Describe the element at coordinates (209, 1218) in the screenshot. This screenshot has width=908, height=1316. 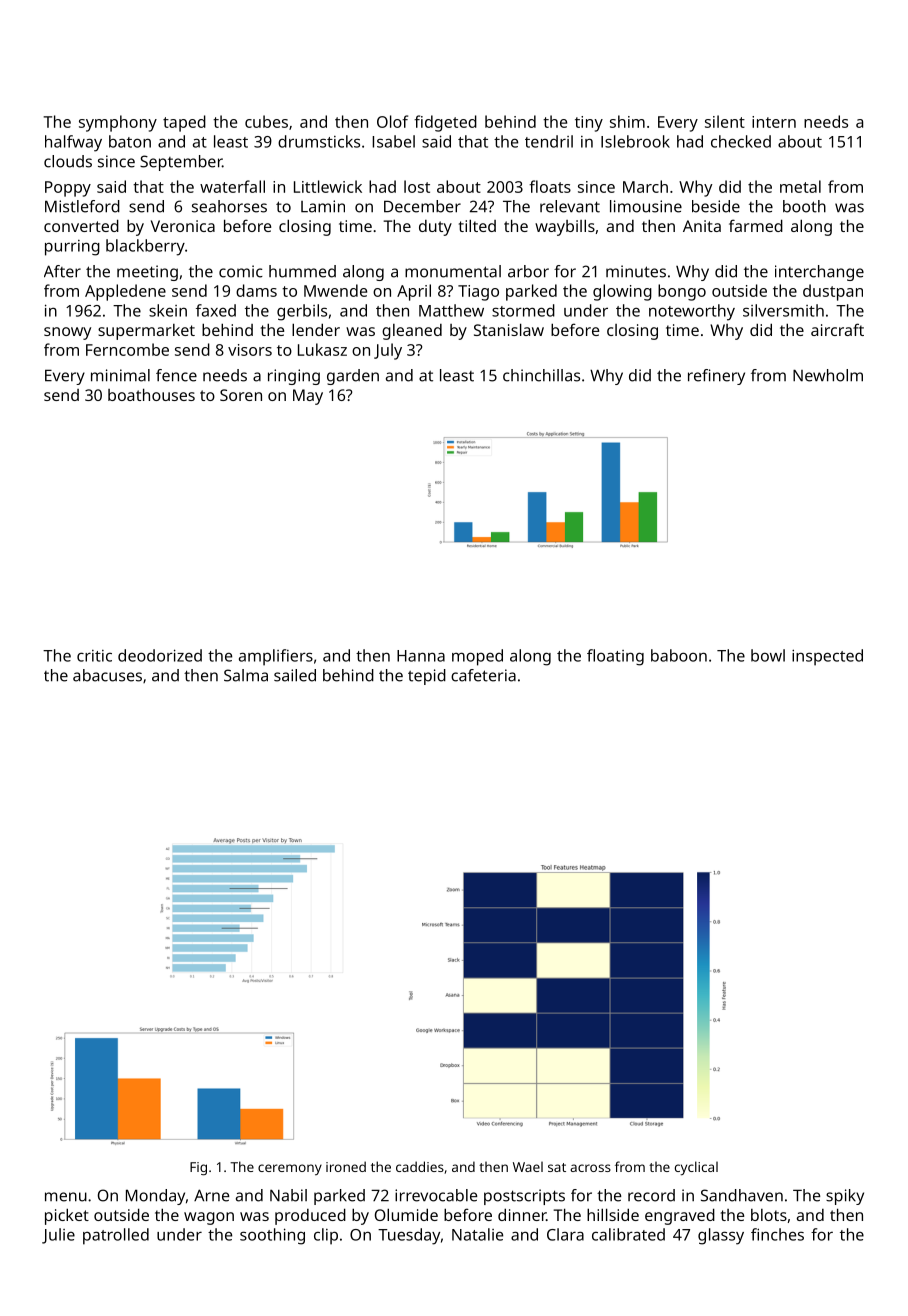
I see `wagon` at that location.
